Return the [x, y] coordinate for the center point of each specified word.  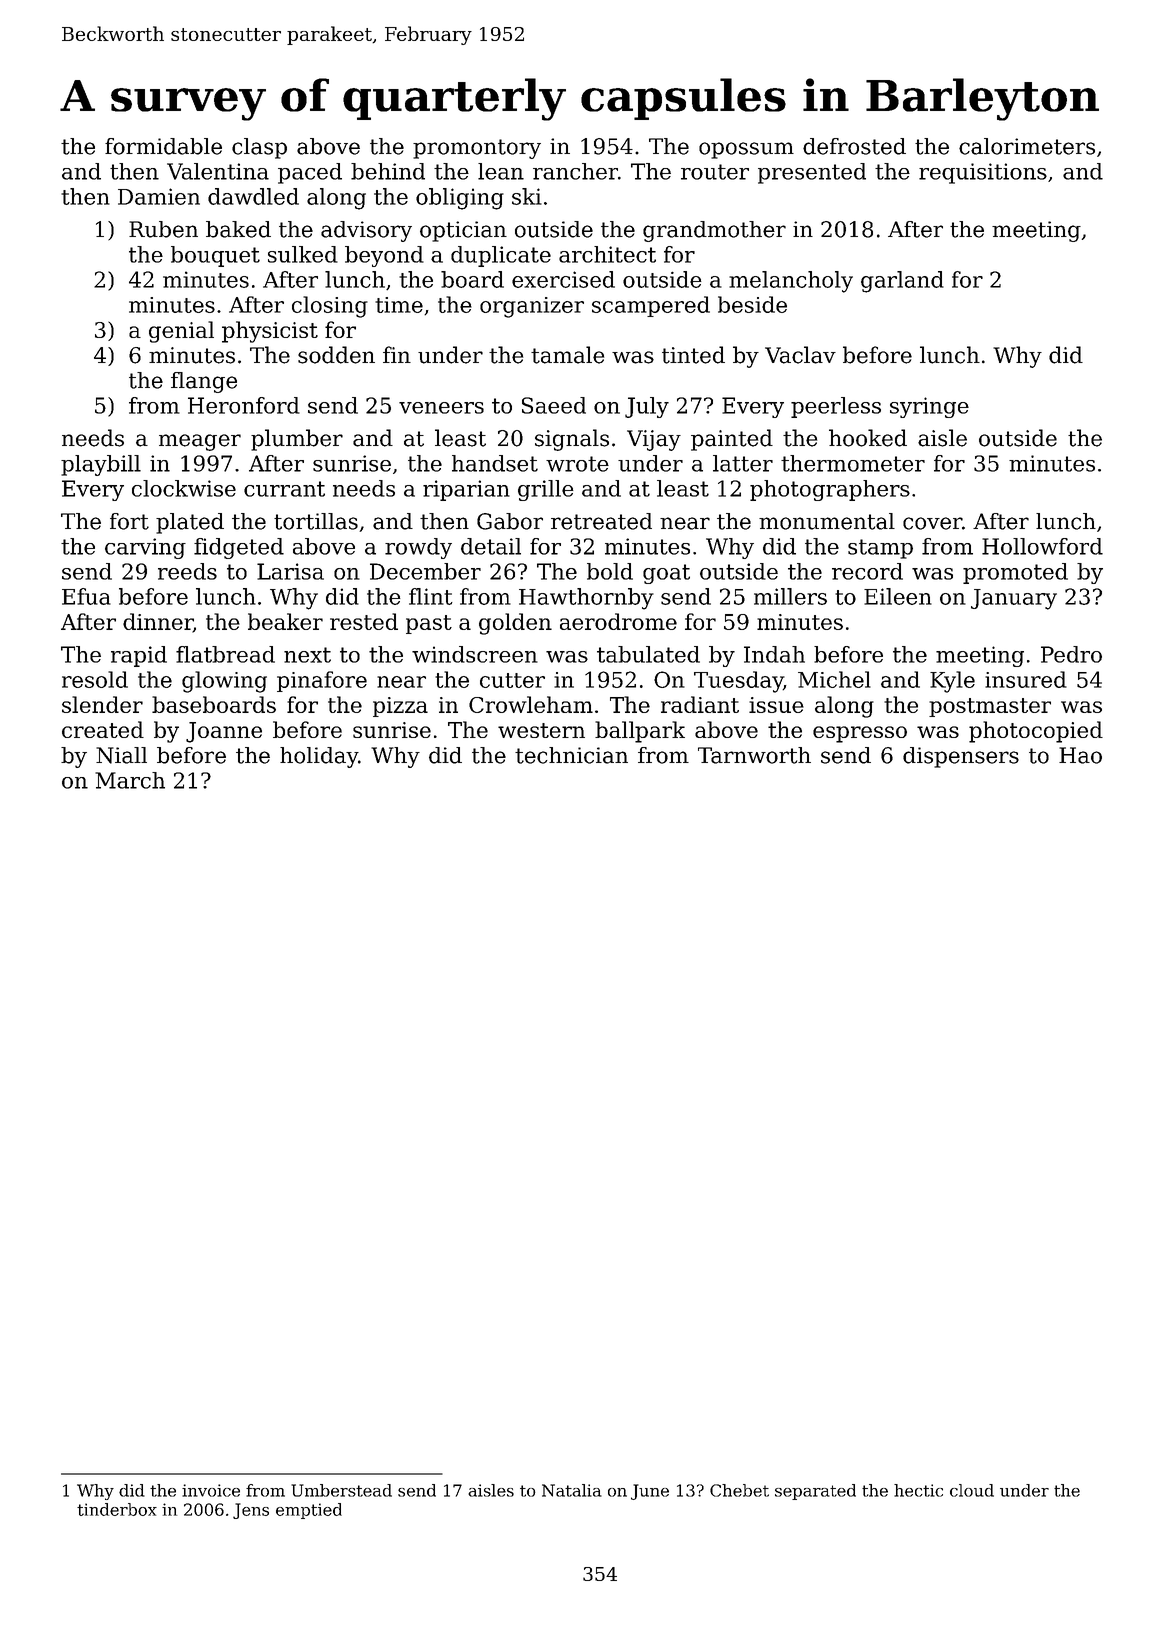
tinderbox [117, 1509]
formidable [163, 146]
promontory [477, 149]
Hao [1080, 755]
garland [902, 282]
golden [515, 624]
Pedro [1071, 654]
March [130, 780]
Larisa [290, 571]
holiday [319, 757]
